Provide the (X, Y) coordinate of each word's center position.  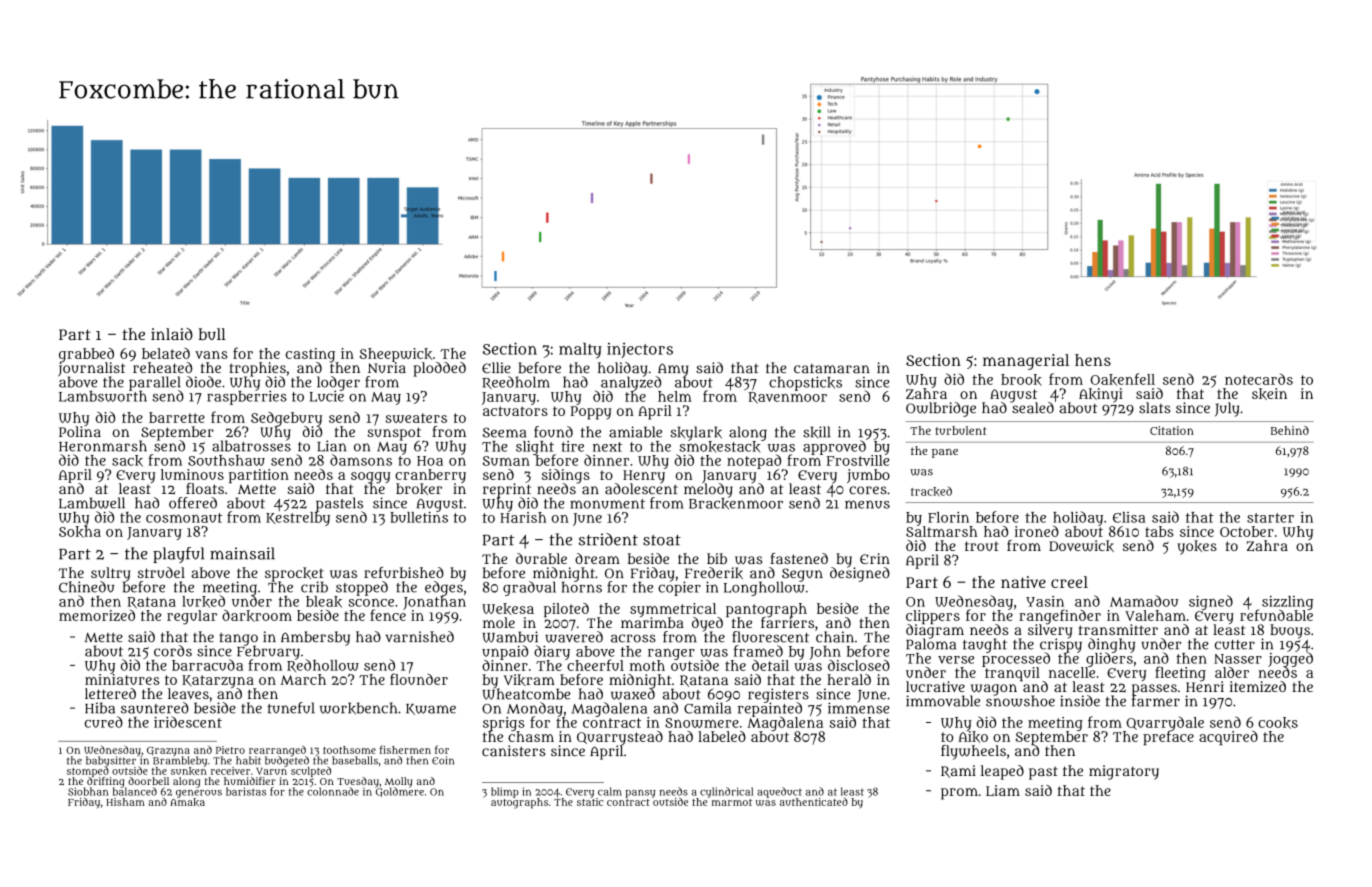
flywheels (973, 752)
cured (104, 722)
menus (867, 504)
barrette (177, 417)
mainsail (242, 553)
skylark (696, 433)
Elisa (1129, 517)
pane (945, 453)
